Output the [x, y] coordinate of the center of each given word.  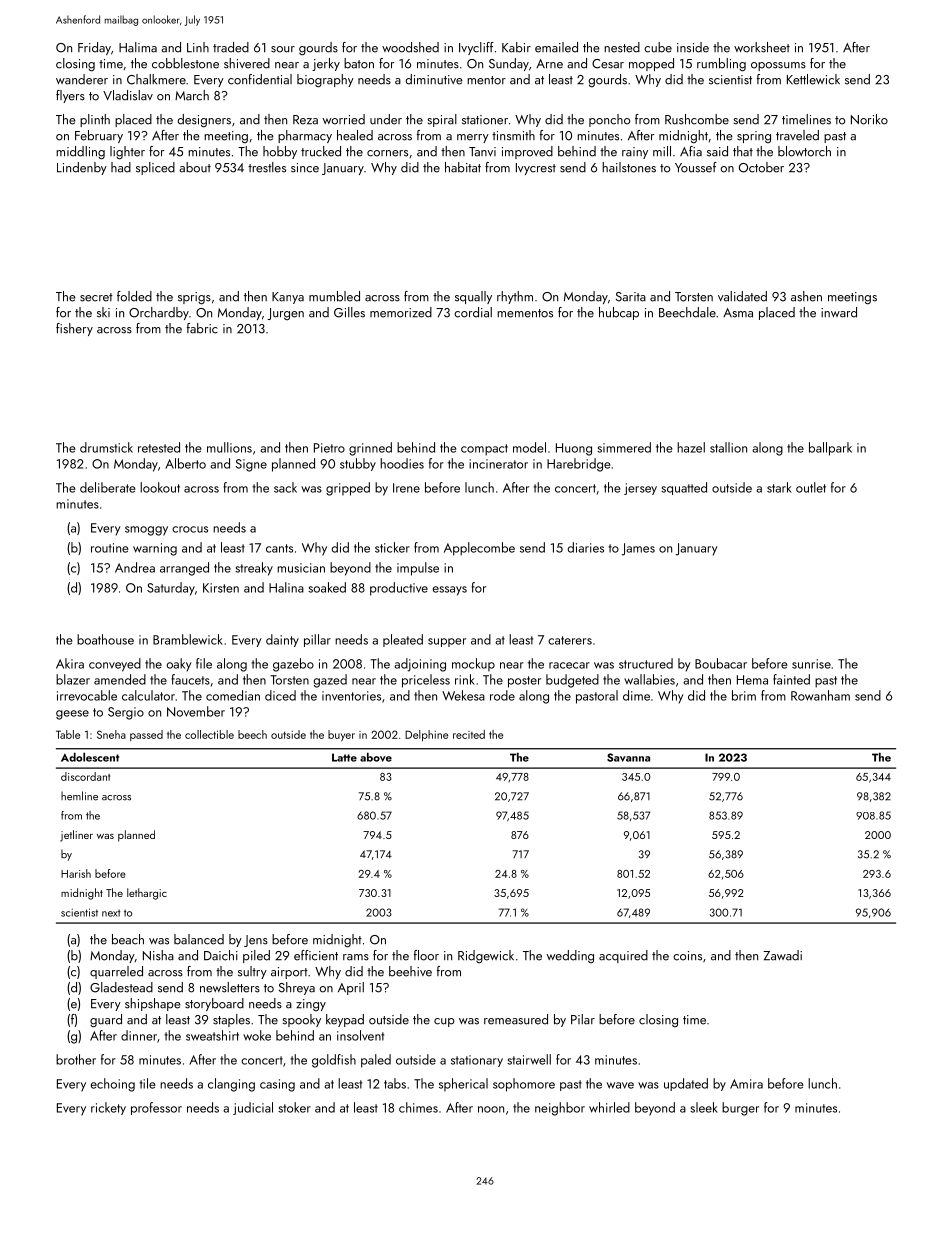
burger [740, 1109]
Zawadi [782, 955]
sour [283, 49]
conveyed [115, 665]
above [376, 757]
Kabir [516, 47]
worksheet [762, 47]
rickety [108, 1108]
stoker [294, 1107]
